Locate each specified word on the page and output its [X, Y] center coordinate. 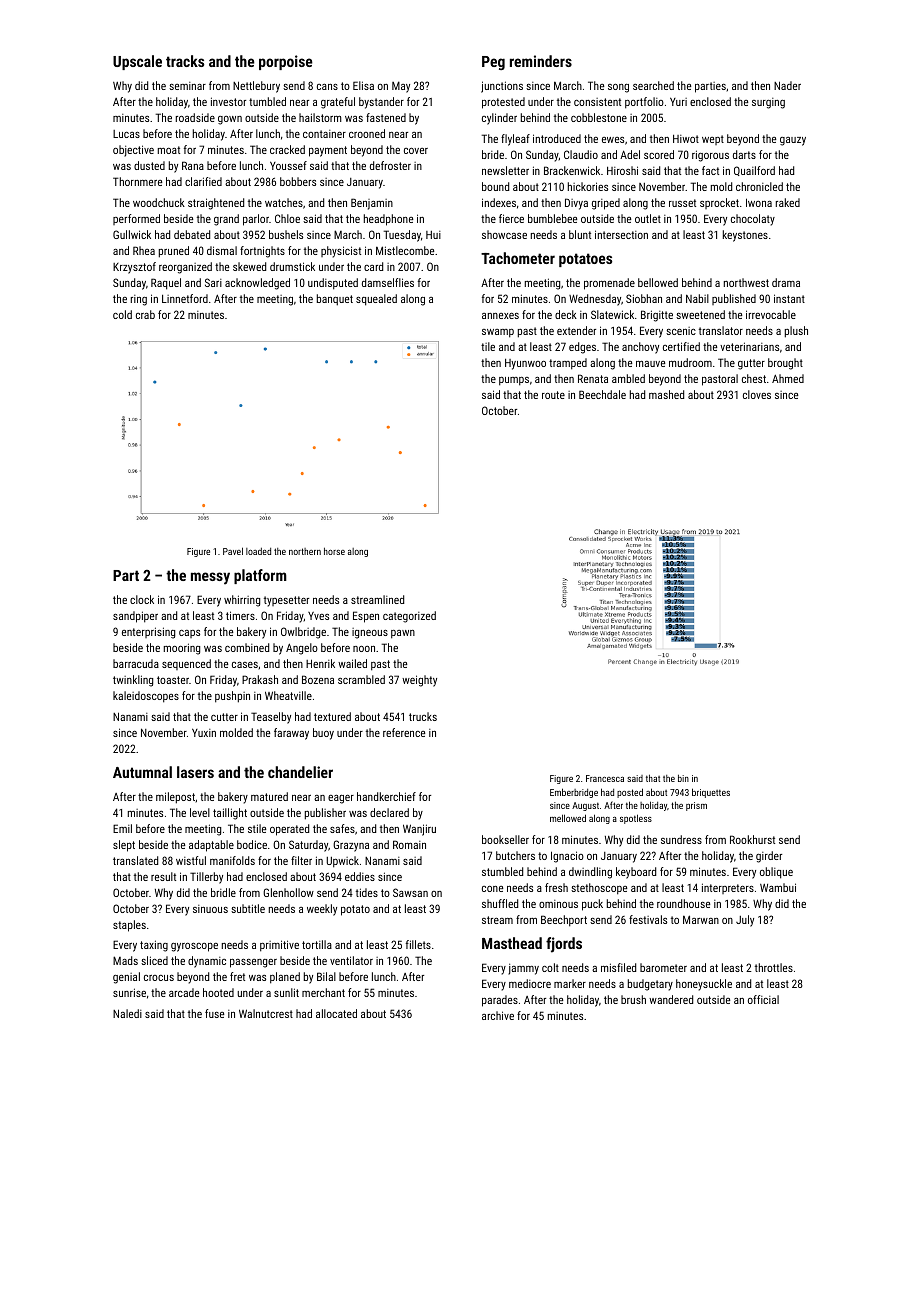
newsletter [505, 170]
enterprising [148, 633]
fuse [214, 1013]
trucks [423, 716]
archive [498, 1015]
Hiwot [686, 139]
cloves [757, 394]
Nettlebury [256, 87]
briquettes [711, 793]
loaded [258, 551]
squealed [376, 300]
